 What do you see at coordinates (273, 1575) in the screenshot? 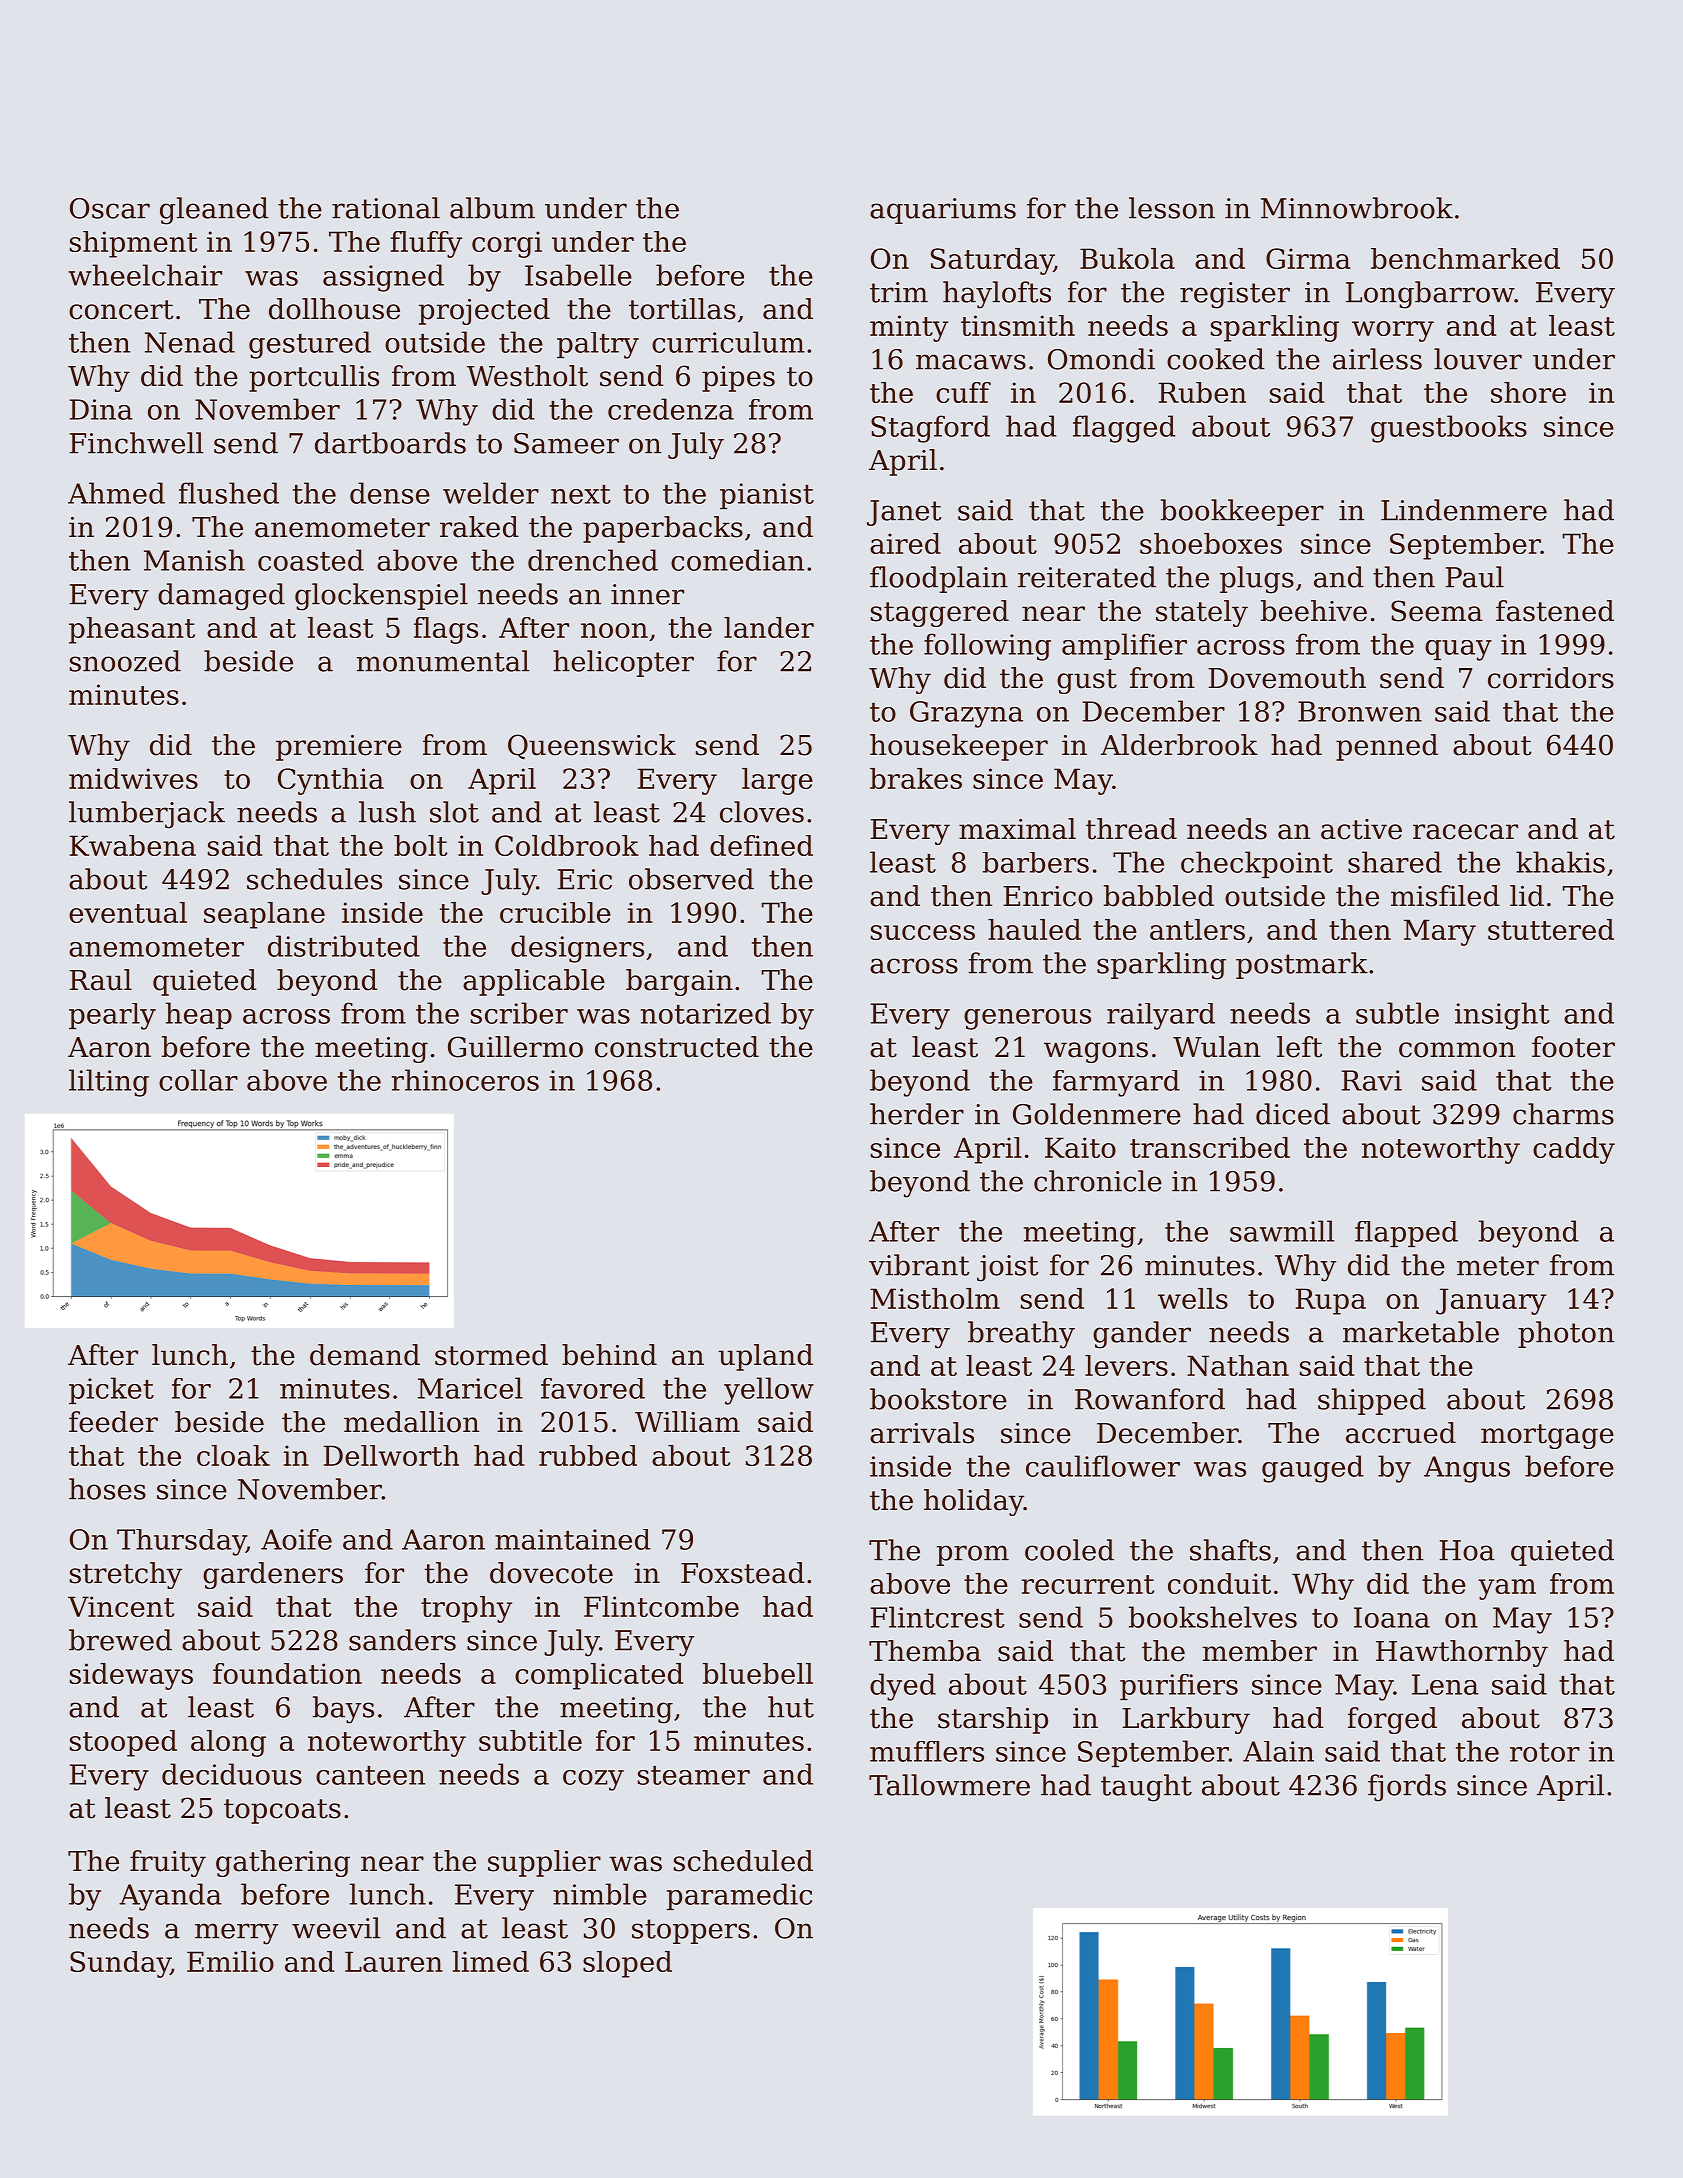
I see `gardeners` at bounding box center [273, 1575].
